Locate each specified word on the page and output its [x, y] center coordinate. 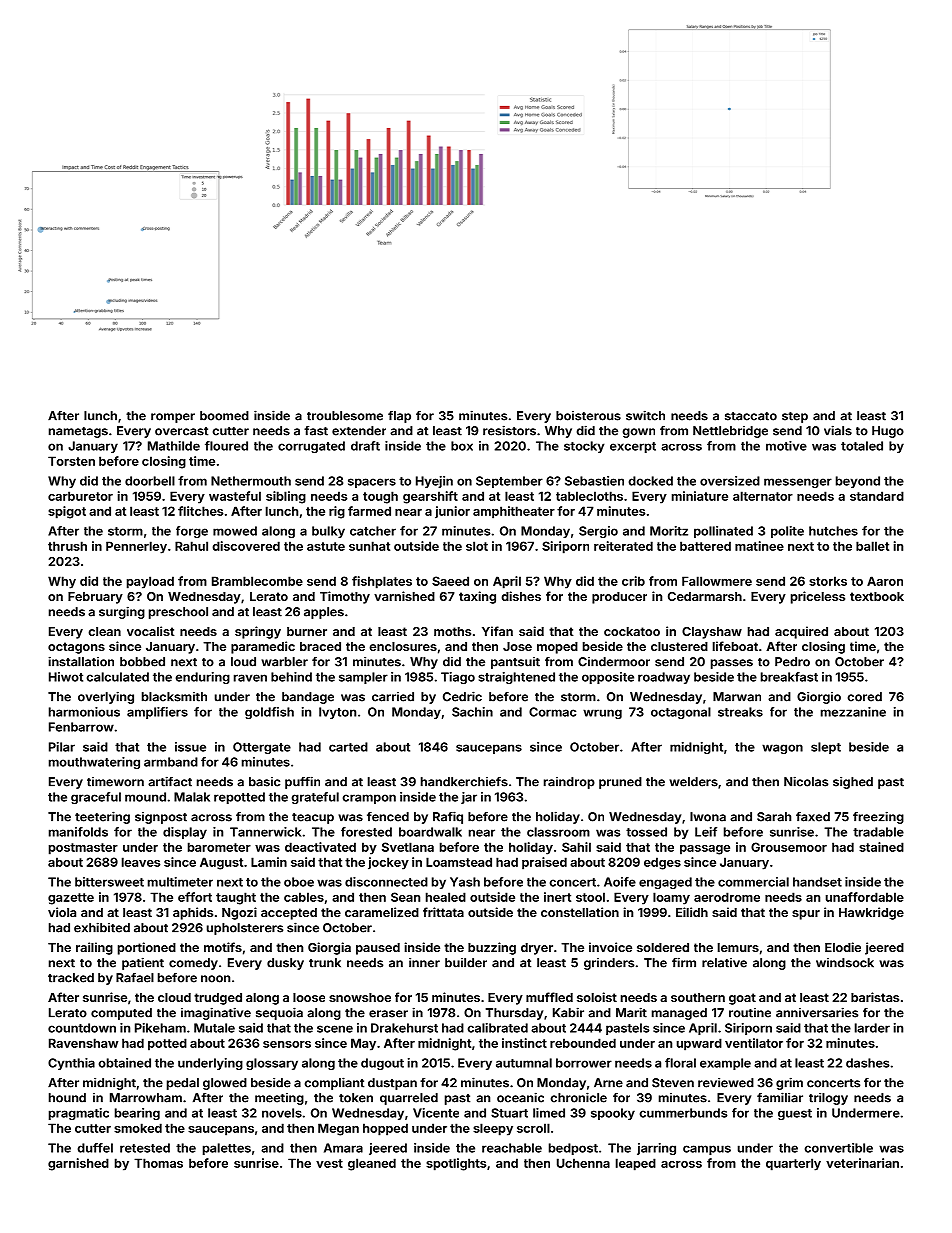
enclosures [403, 646]
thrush [67, 546]
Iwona [708, 817]
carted [348, 747]
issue [190, 747]
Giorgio [819, 698]
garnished [78, 1164]
